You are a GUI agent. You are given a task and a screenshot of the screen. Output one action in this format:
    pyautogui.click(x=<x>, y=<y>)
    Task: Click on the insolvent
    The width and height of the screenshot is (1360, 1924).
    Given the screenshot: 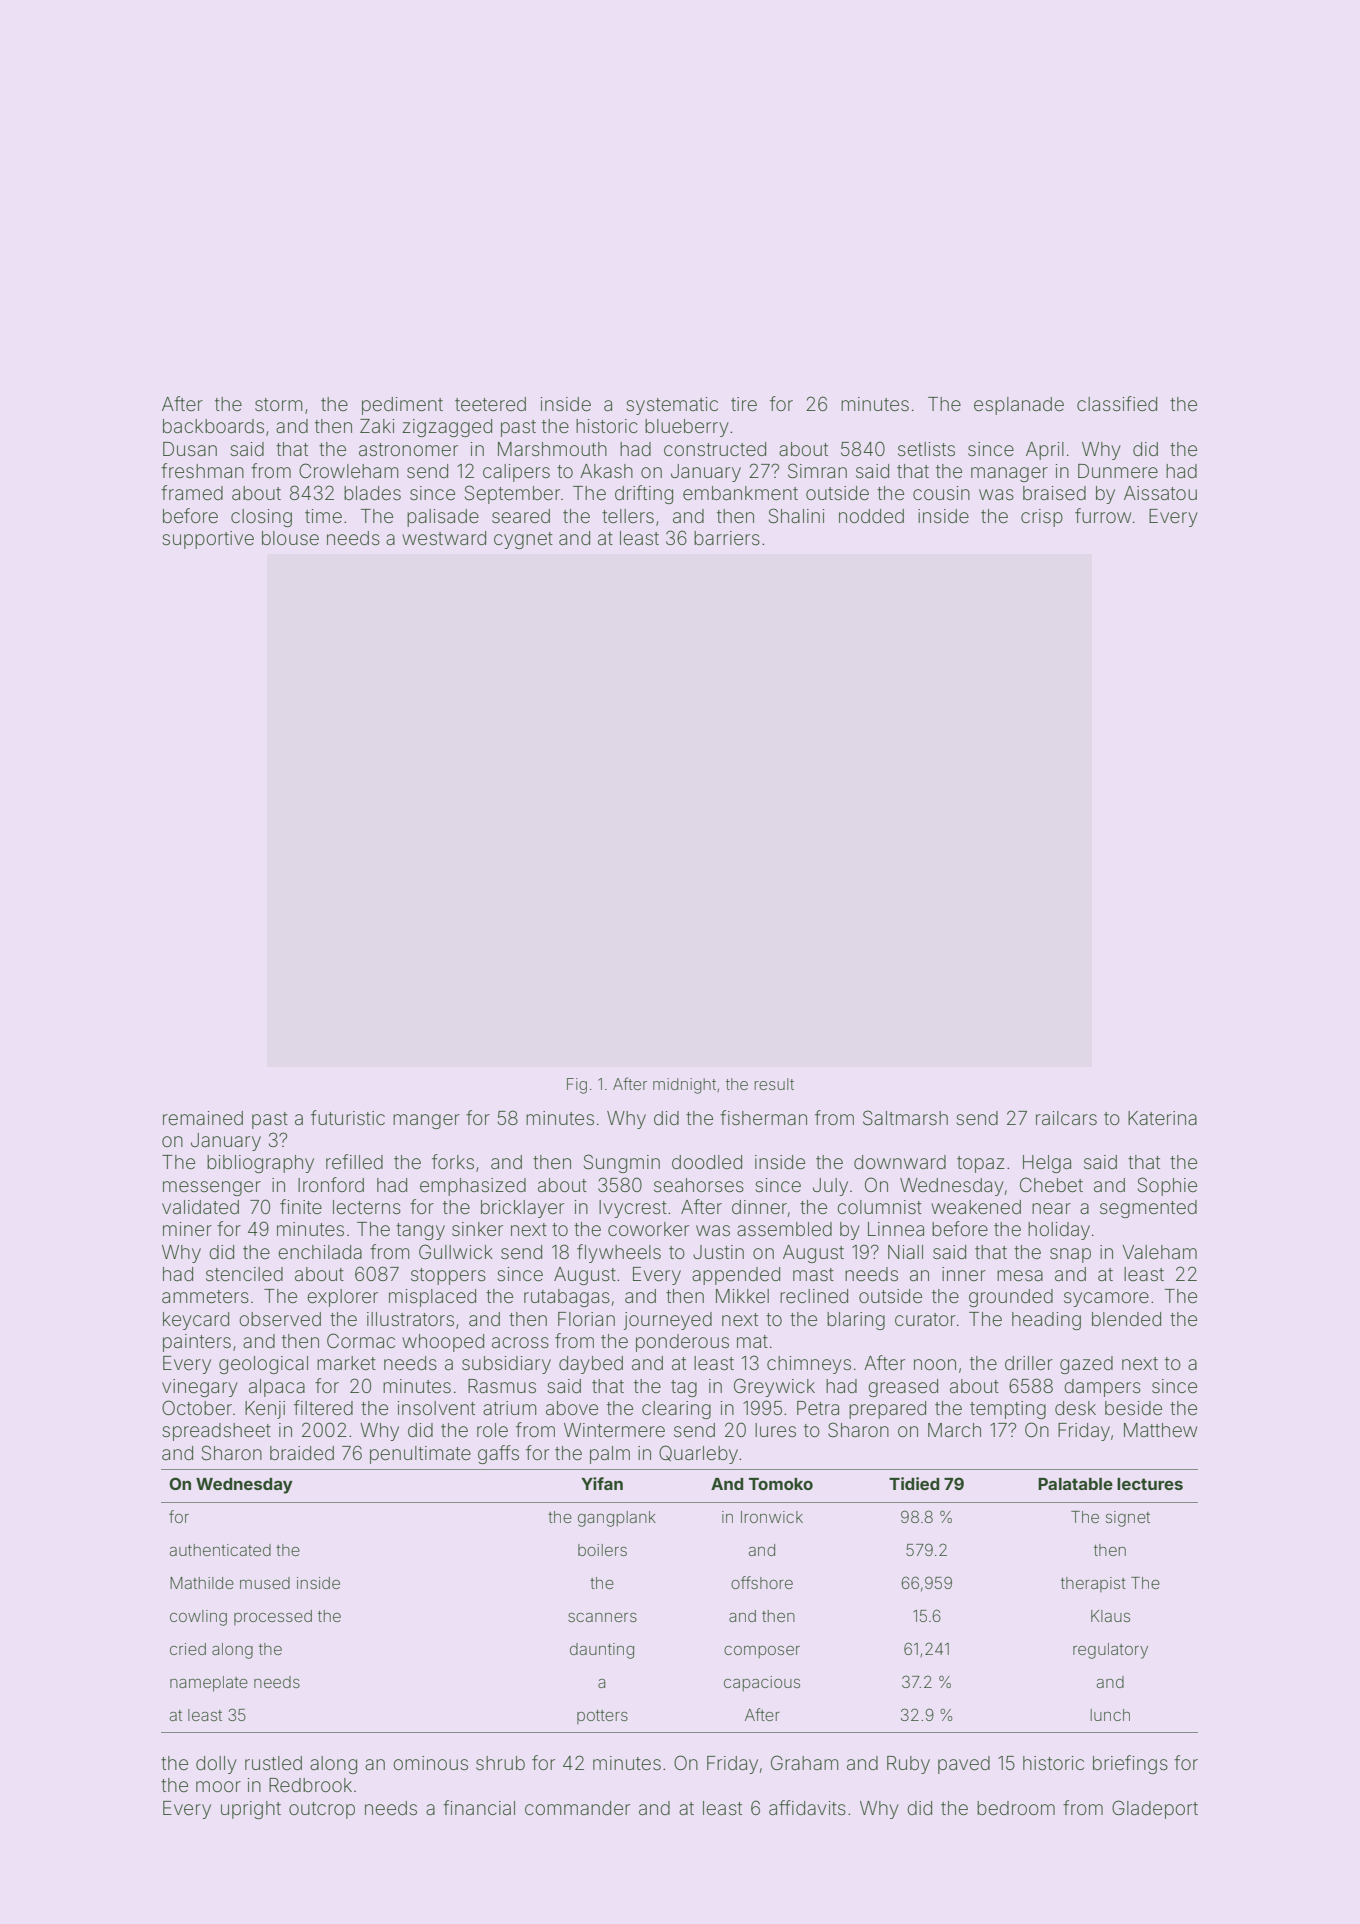 What is the action you would take?
    pyautogui.click(x=436, y=1408)
